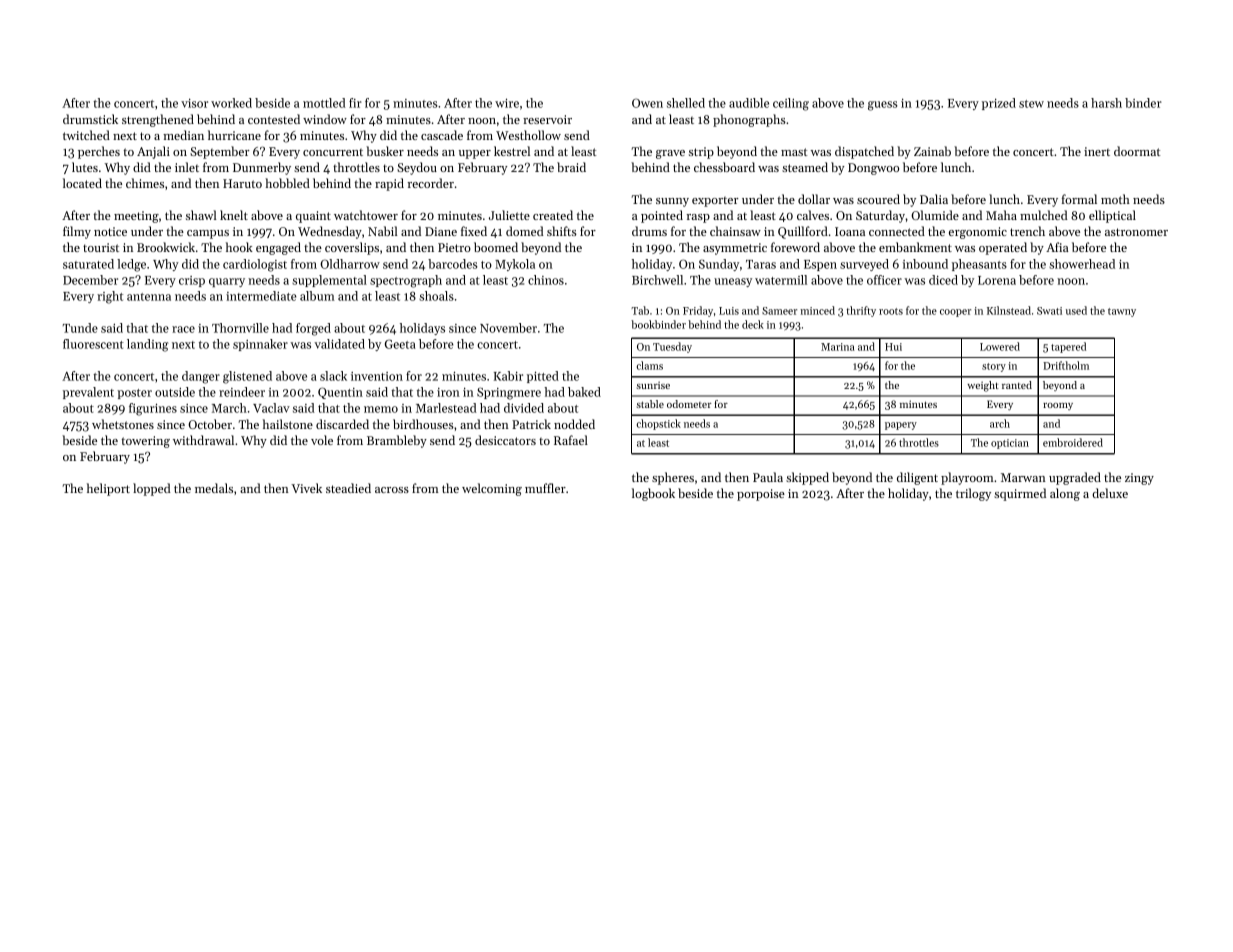  I want to click on chopstick, so click(659, 424).
